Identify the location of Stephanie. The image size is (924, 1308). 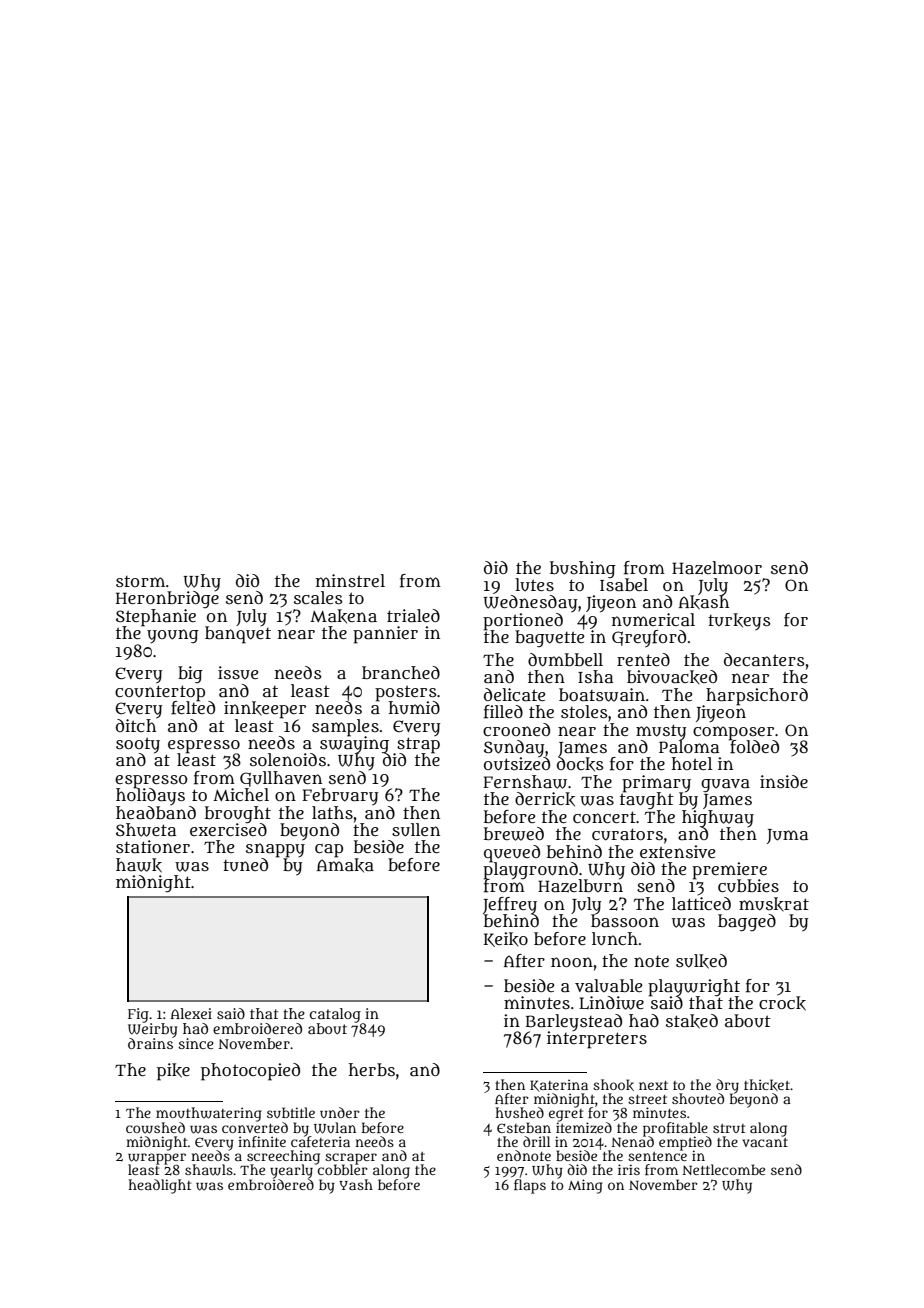
(156, 617).
